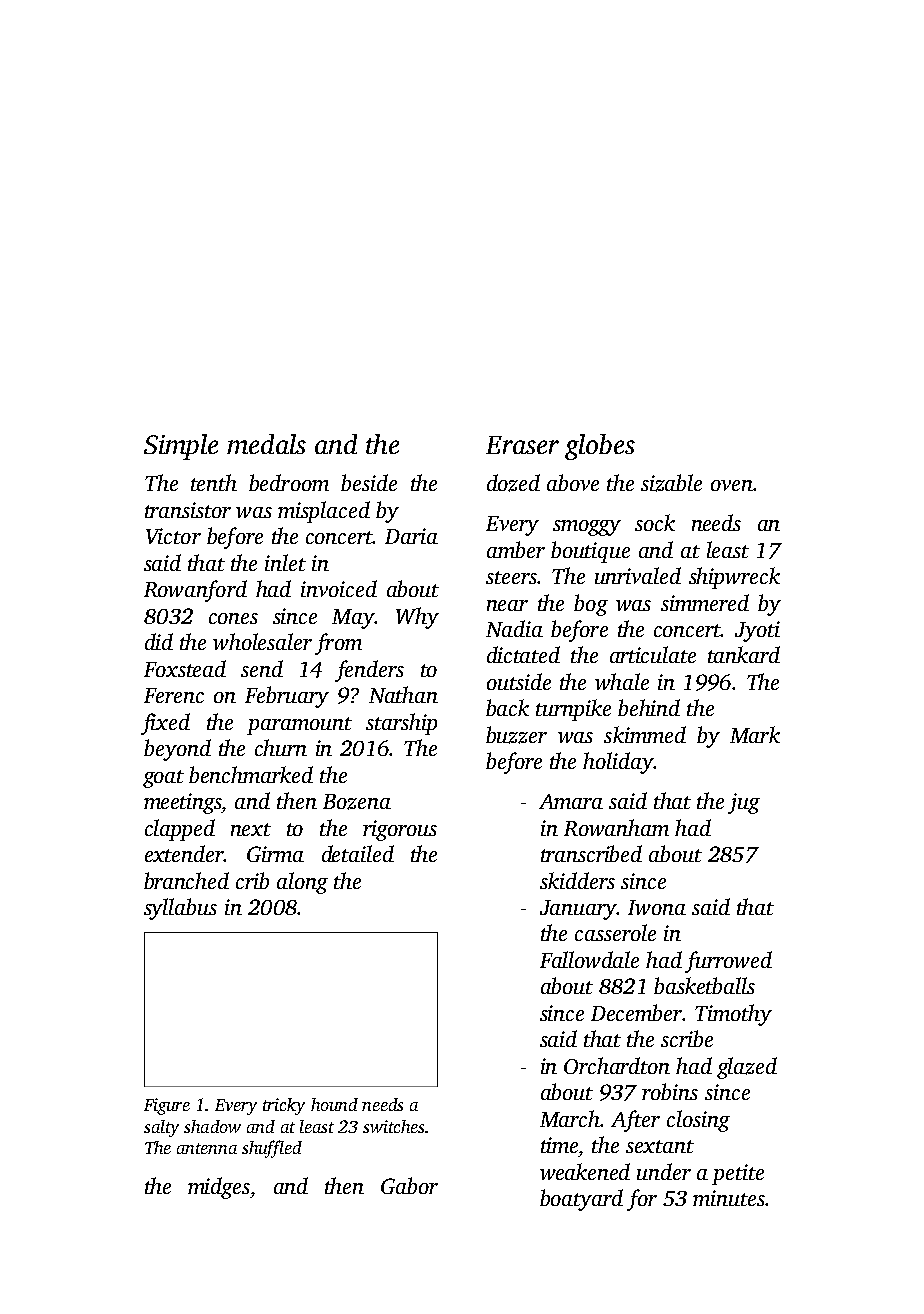 The width and height of the screenshot is (924, 1314). I want to click on shipwreck, so click(734, 578).
